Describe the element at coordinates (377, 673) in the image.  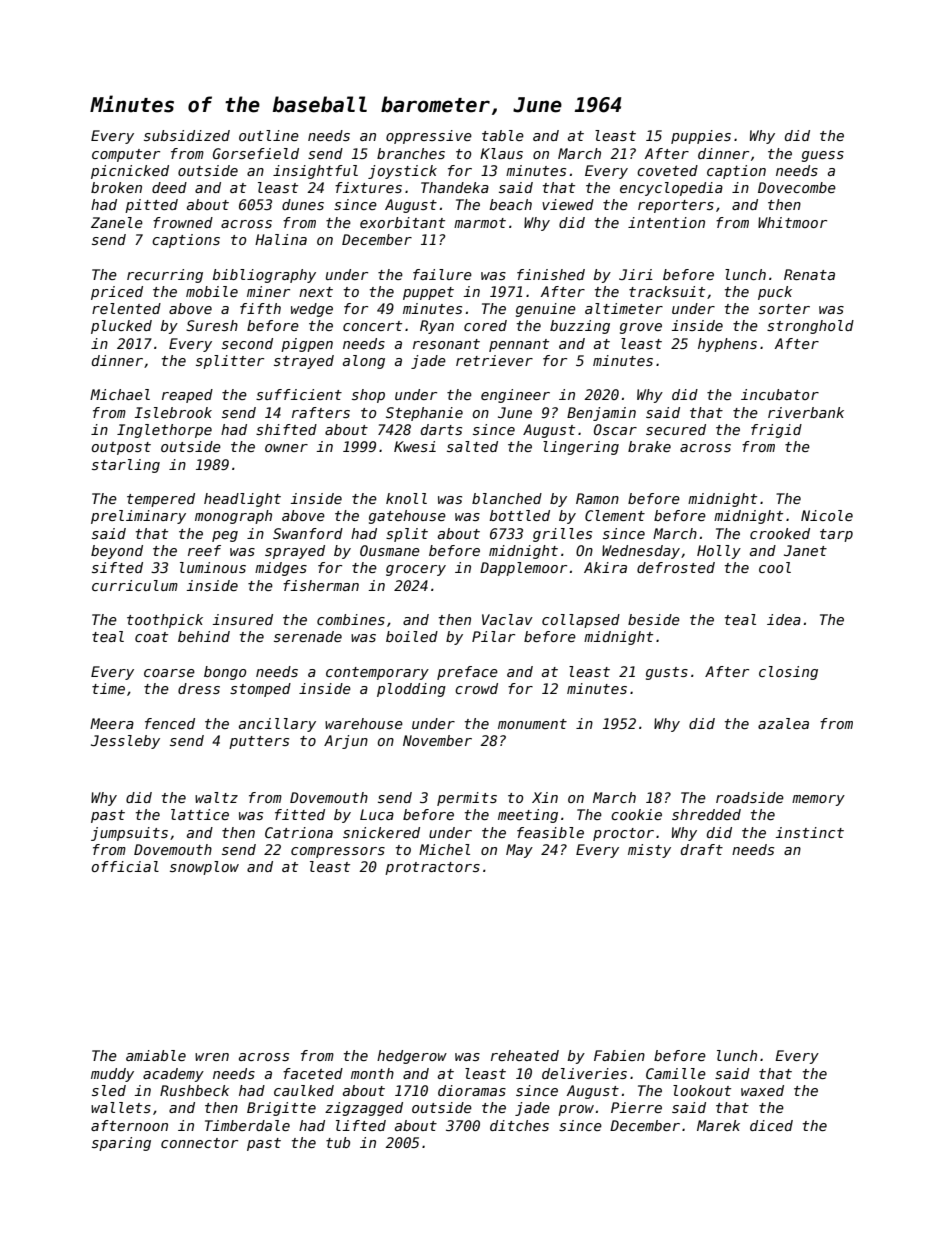
I see `contemporary` at that location.
